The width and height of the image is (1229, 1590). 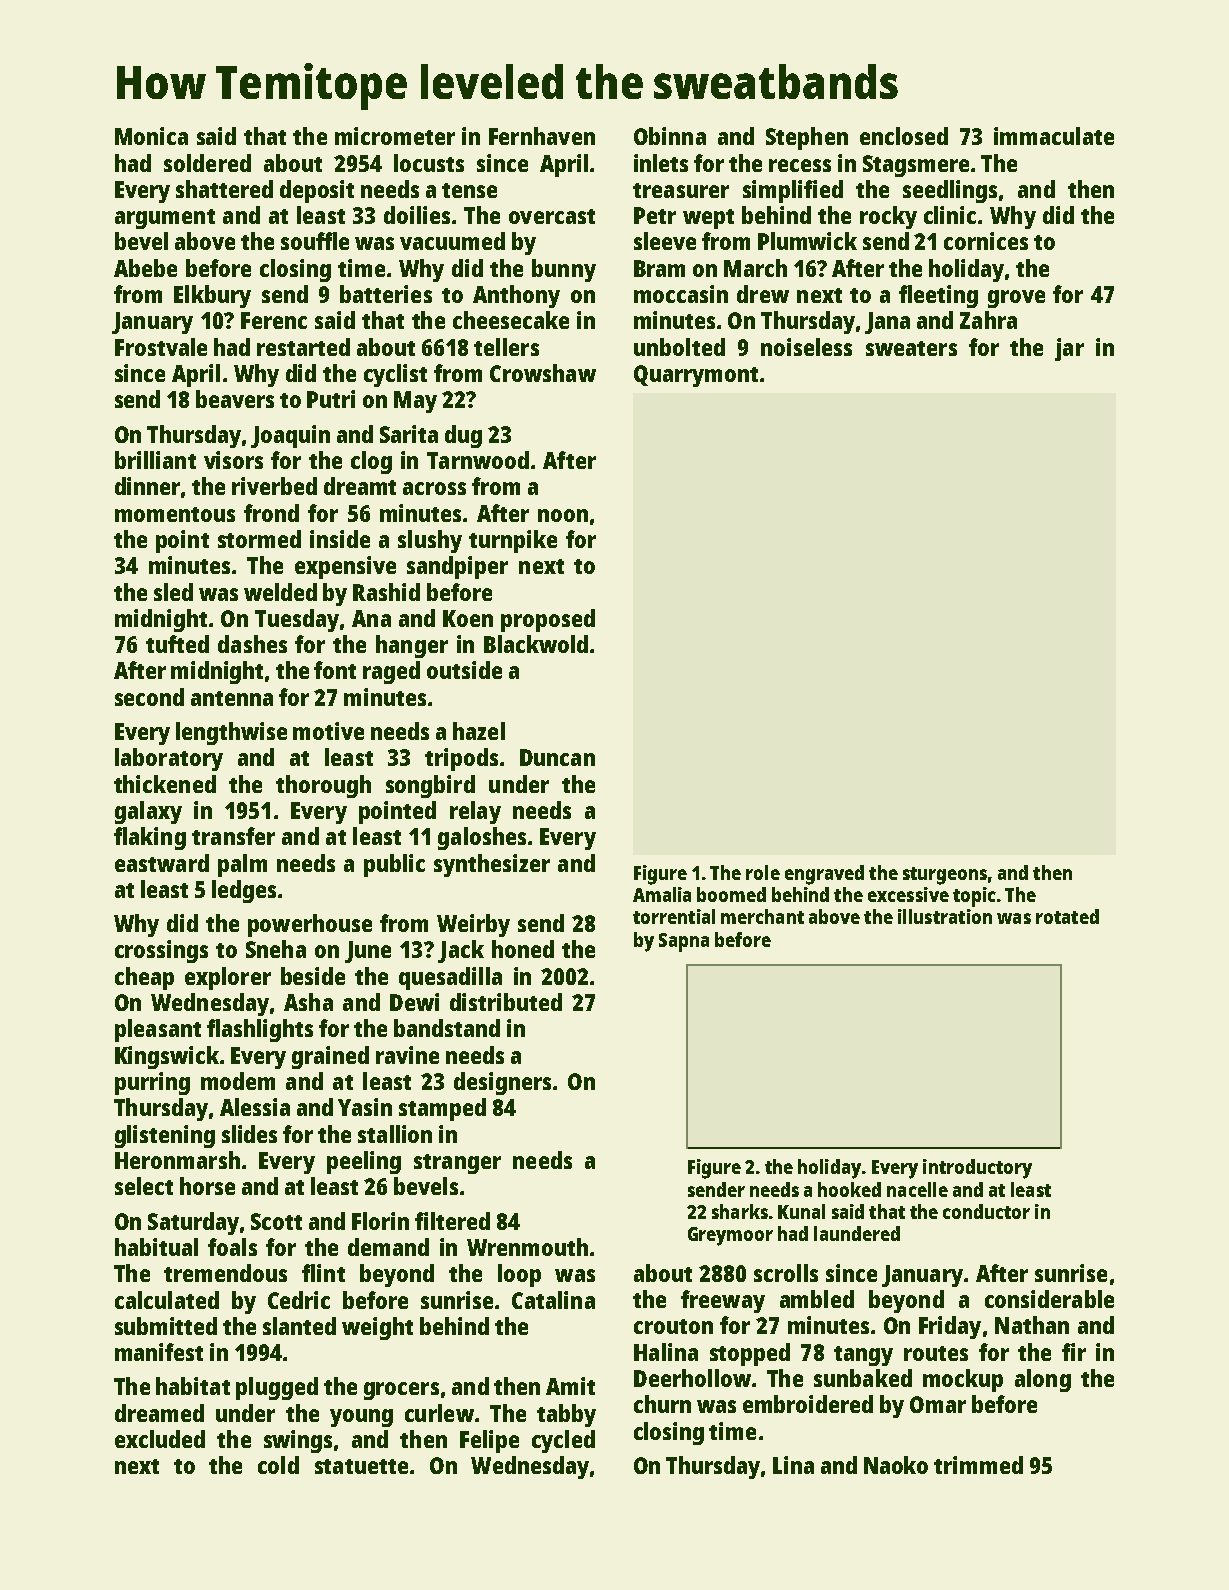 What do you see at coordinates (800, 165) in the image?
I see `recess` at bounding box center [800, 165].
